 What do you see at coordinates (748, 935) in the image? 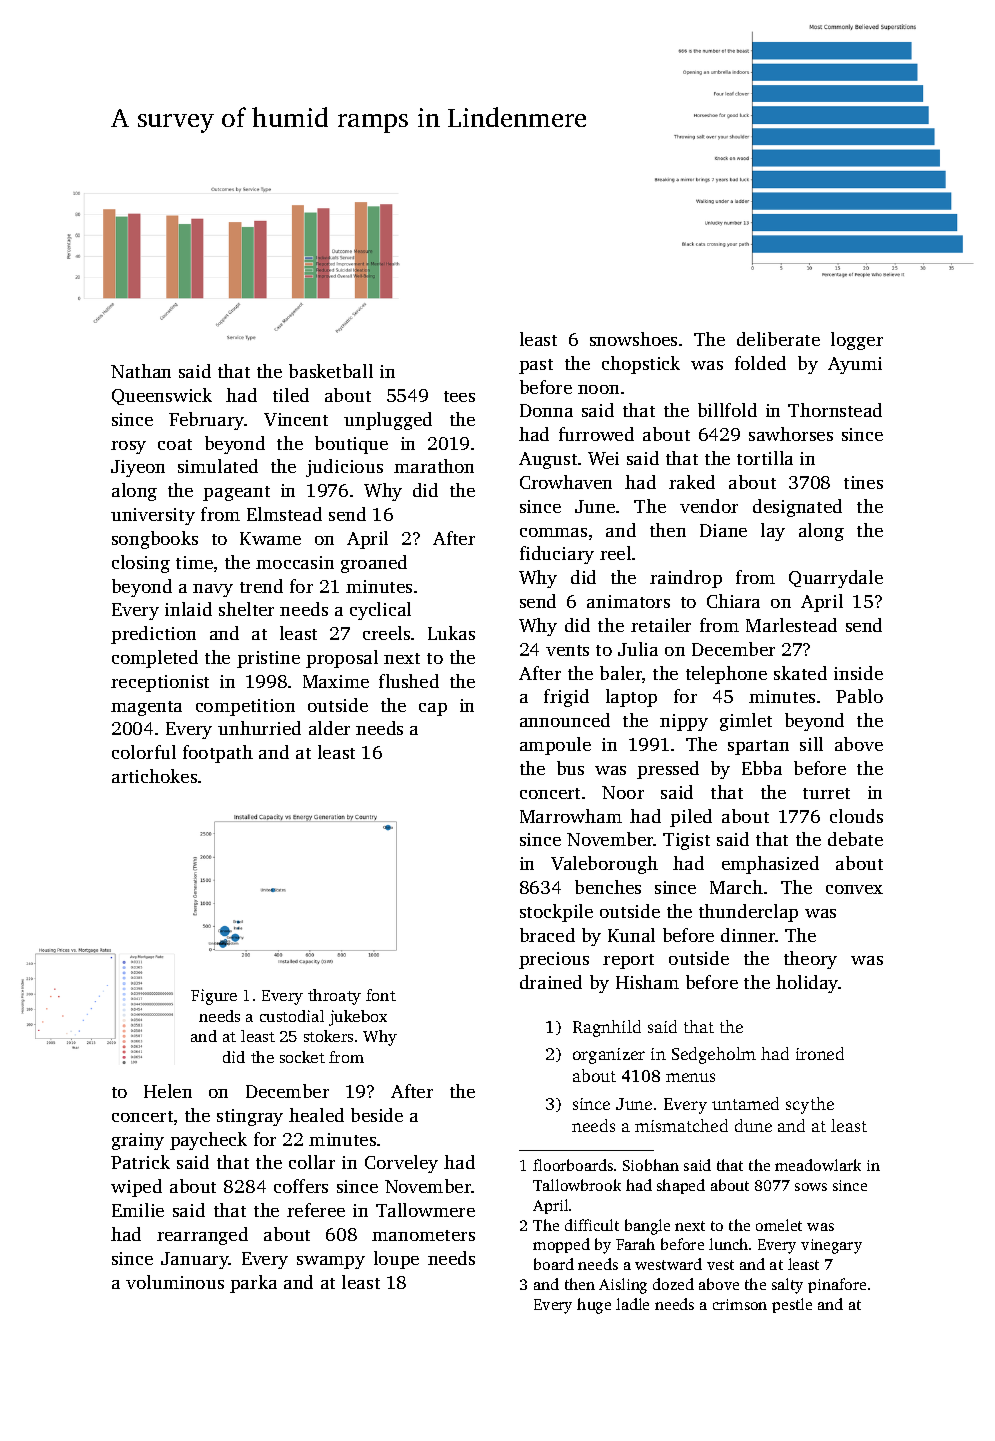
I see `dinner` at bounding box center [748, 935].
